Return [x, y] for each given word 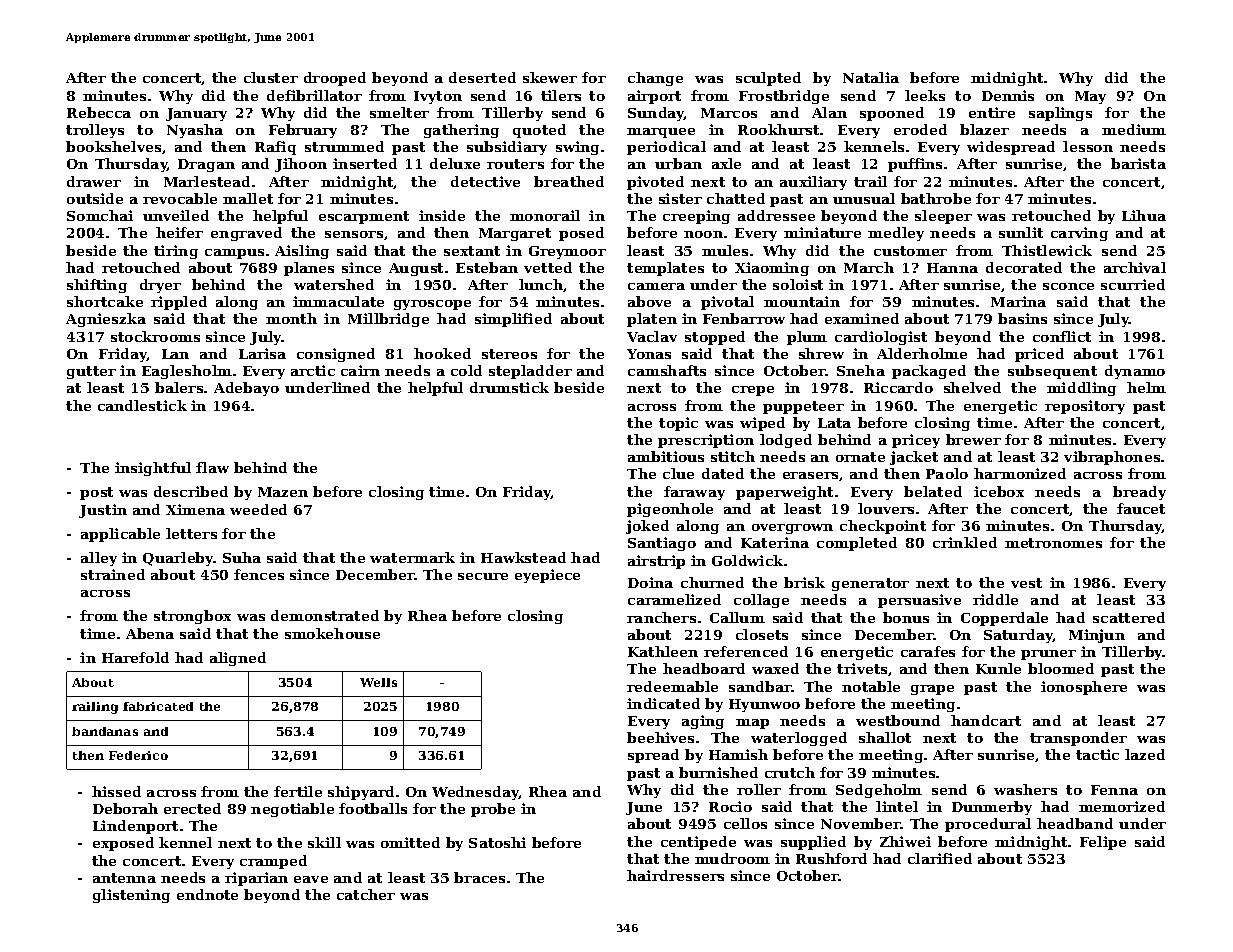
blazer [984, 129]
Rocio [730, 806]
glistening [131, 896]
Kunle [998, 668]
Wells [378, 682]
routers [515, 164]
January [196, 114]
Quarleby [178, 559]
